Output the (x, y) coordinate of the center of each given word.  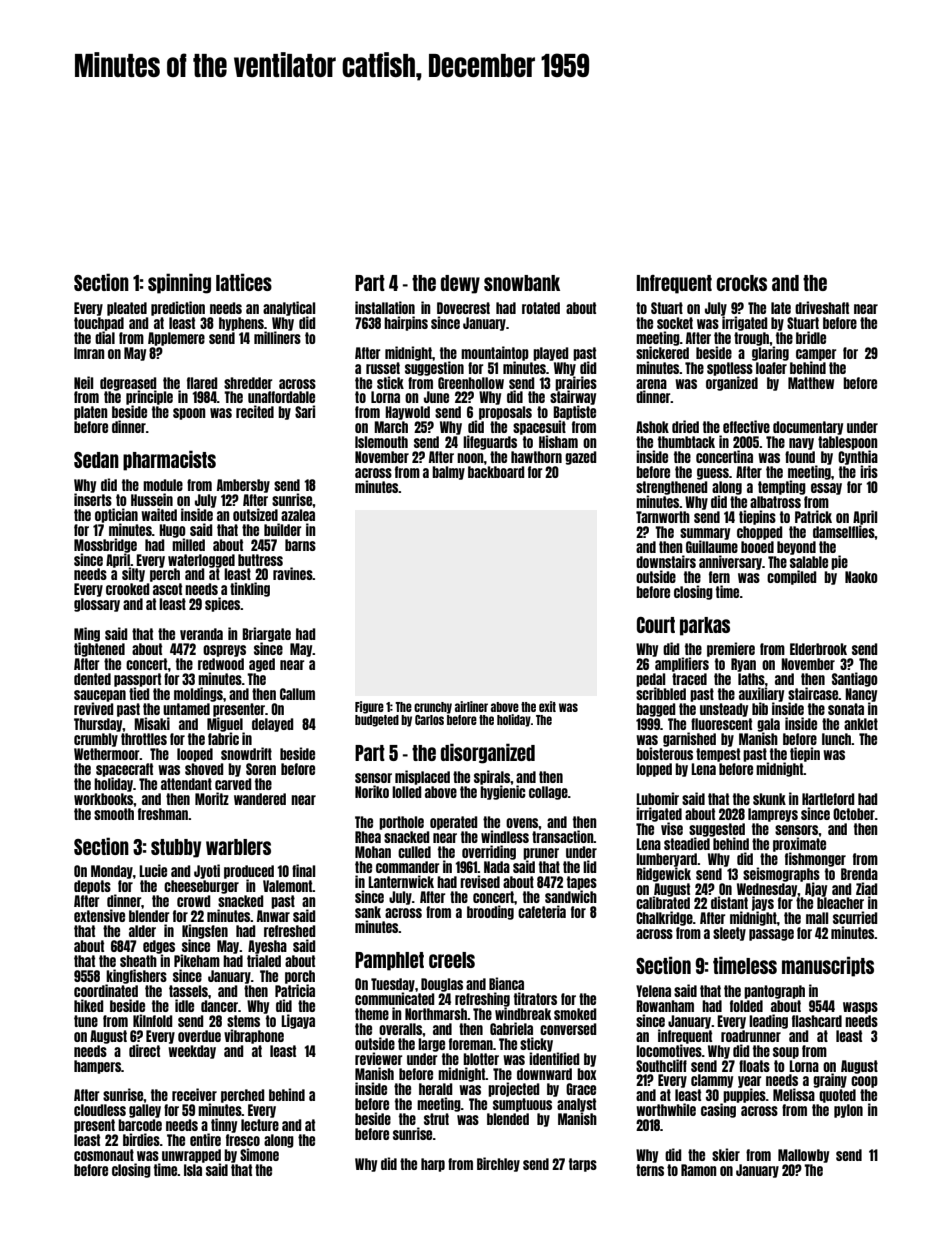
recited (255, 411)
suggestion (434, 368)
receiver (194, 1094)
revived (94, 708)
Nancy (861, 695)
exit (547, 706)
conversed (568, 1029)
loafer (771, 368)
